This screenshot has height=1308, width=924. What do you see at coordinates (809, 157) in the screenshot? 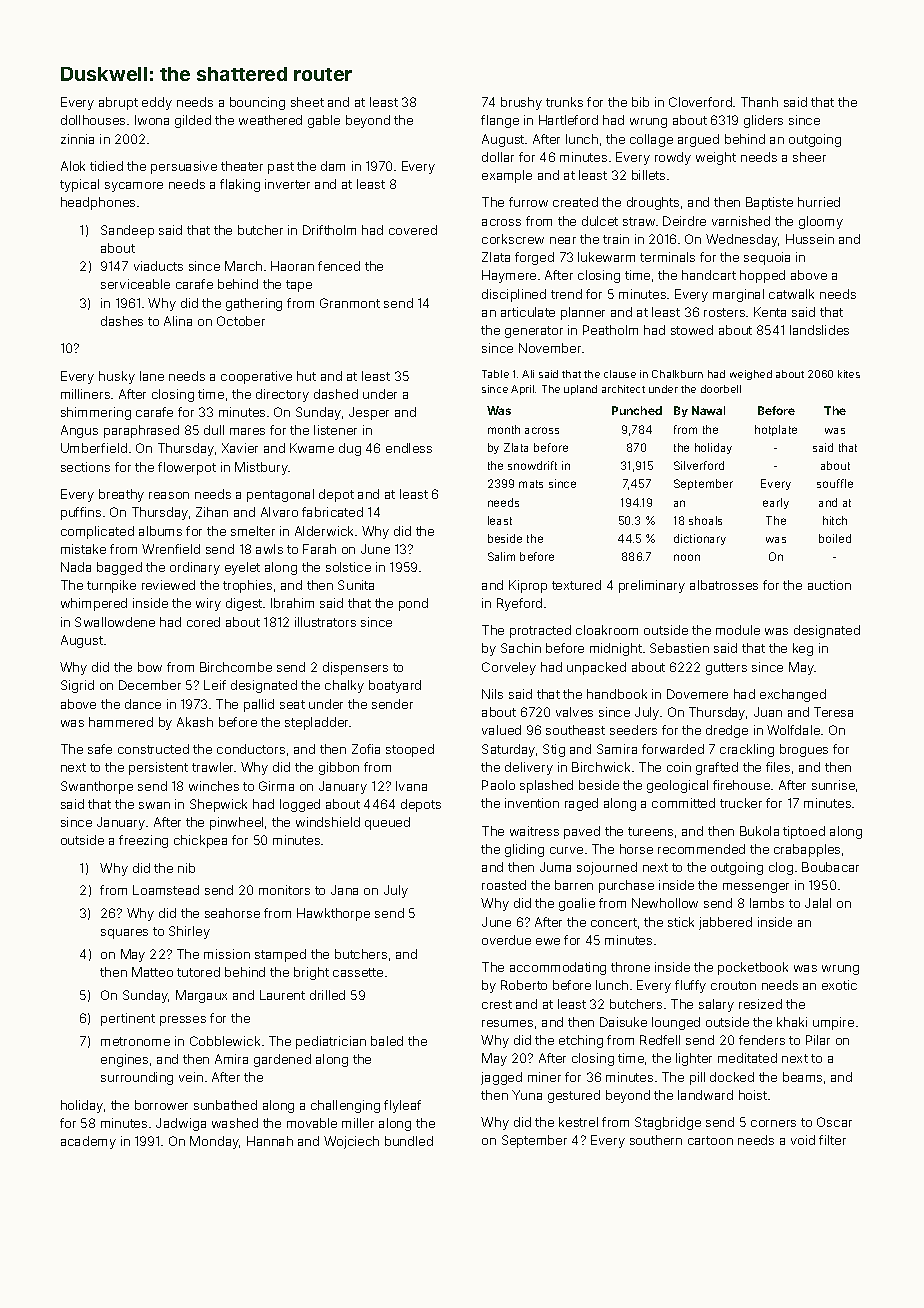
I see `sheer` at bounding box center [809, 157].
